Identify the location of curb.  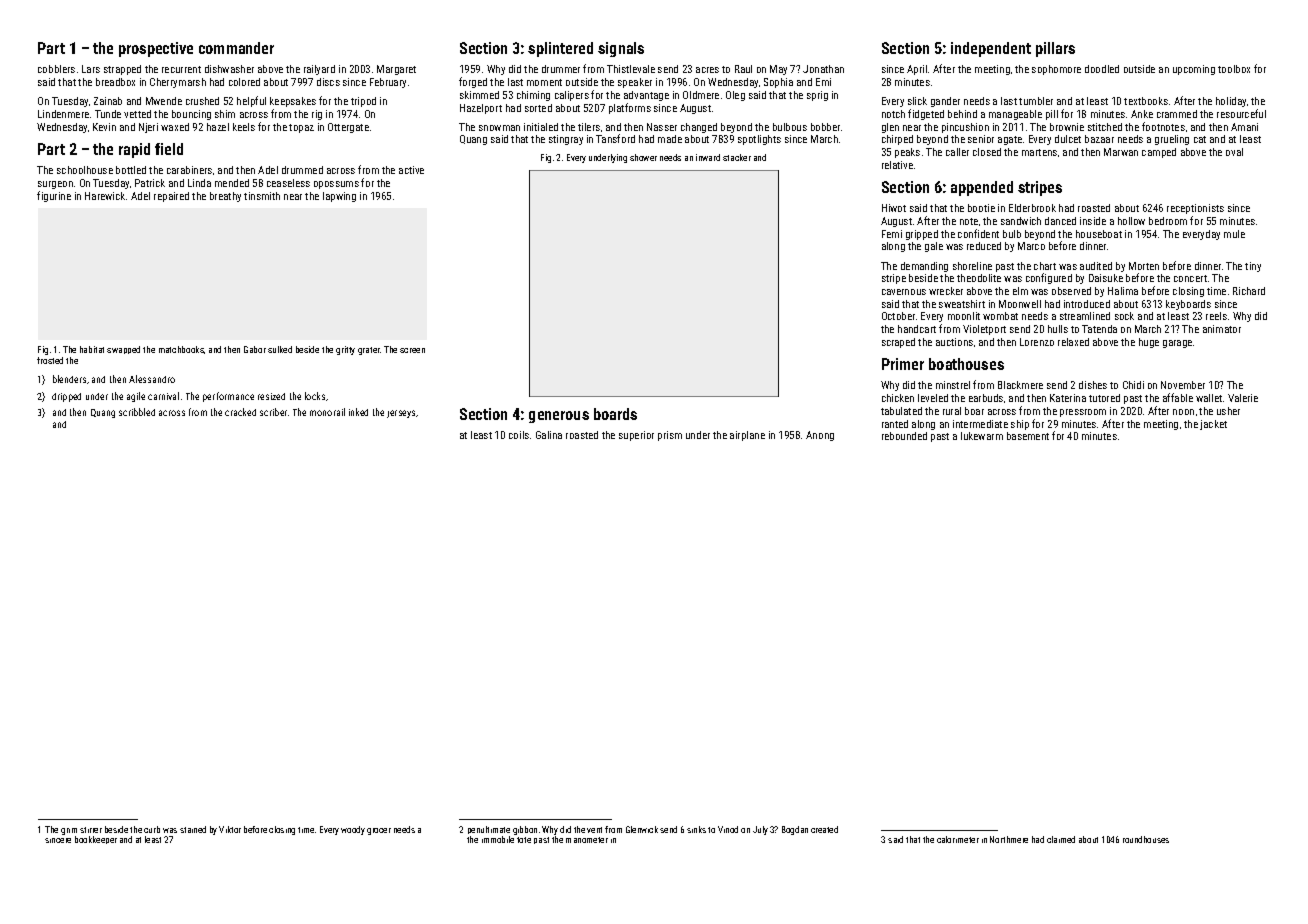
(152, 829).
